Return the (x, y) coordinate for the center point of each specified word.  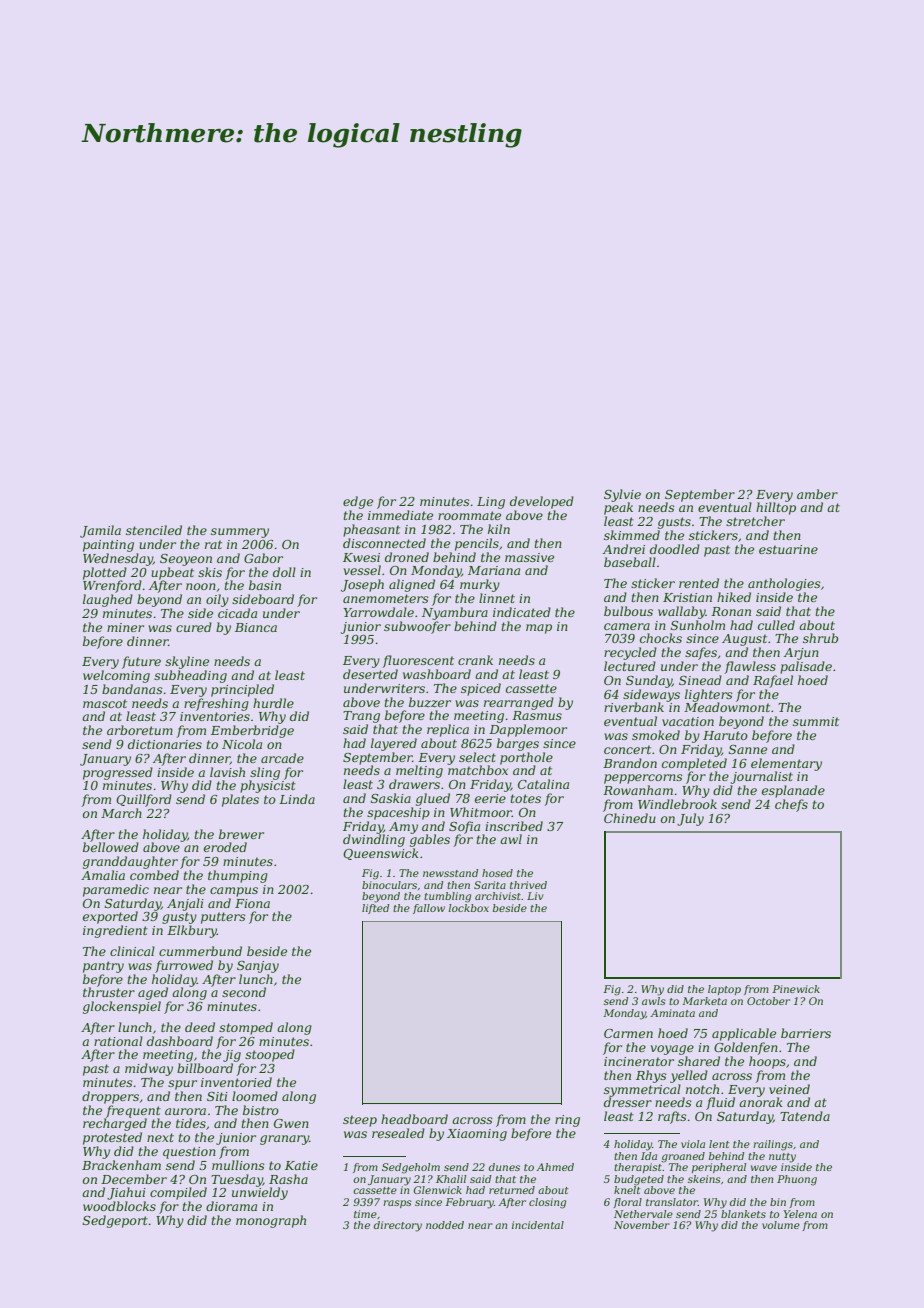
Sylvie (622, 495)
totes (525, 798)
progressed (118, 773)
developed (542, 502)
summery (240, 533)
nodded (445, 1225)
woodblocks (119, 1206)
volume (781, 1225)
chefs (791, 805)
